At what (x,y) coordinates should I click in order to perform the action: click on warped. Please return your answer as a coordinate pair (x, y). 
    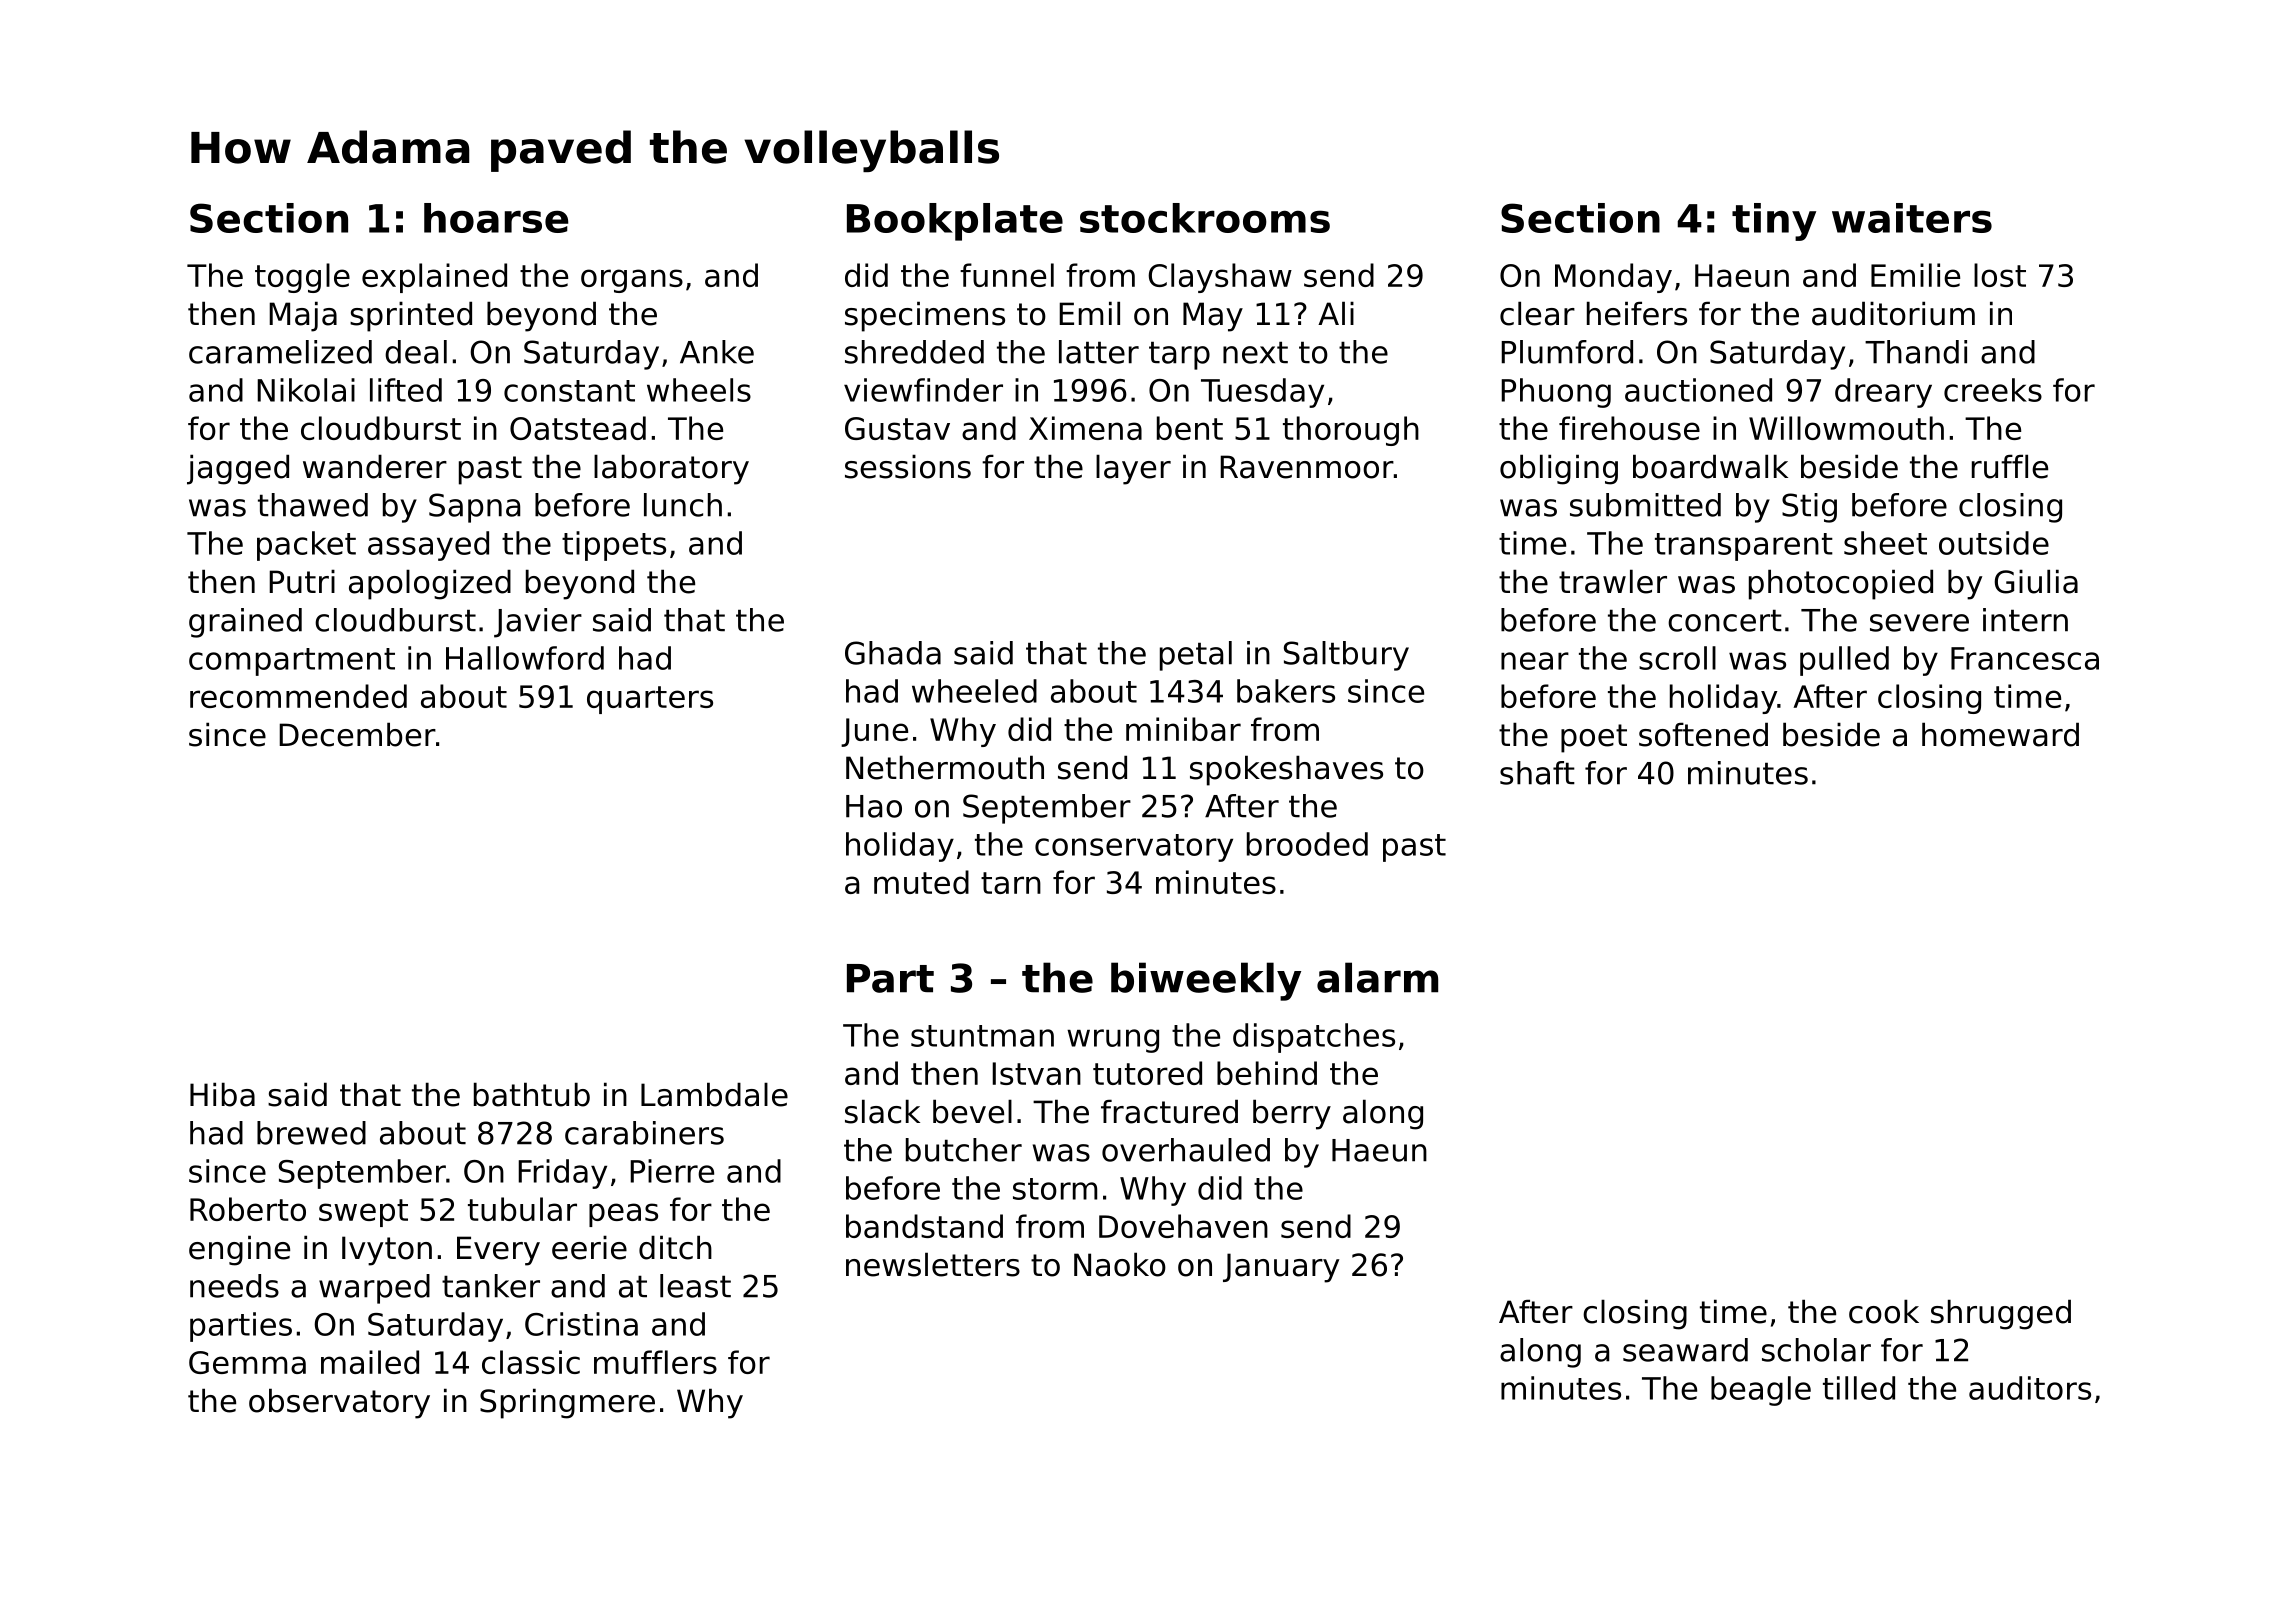
    Looking at the image, I should click on (374, 1289).
